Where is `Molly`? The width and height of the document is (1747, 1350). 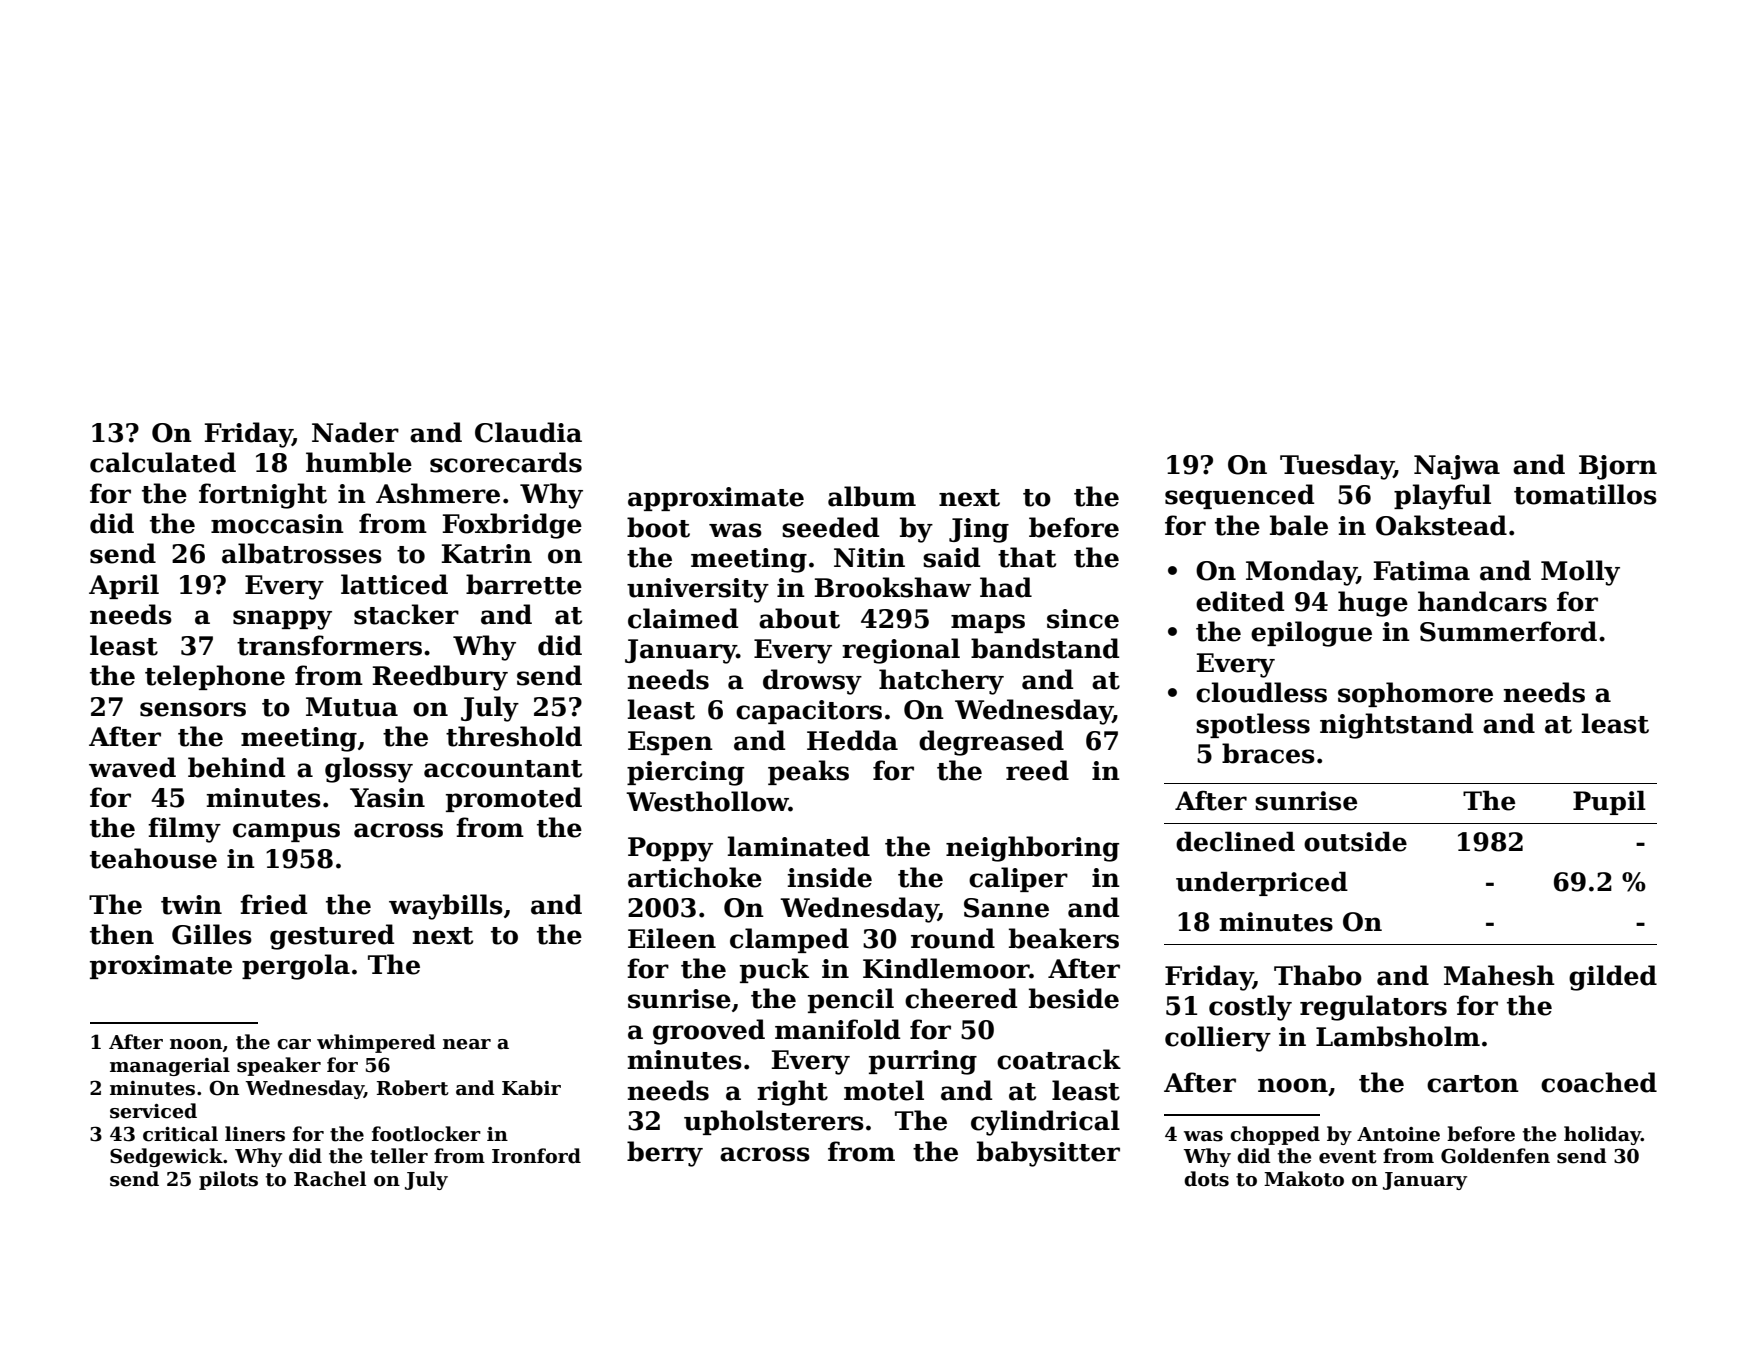 Molly is located at coordinates (1580, 573).
